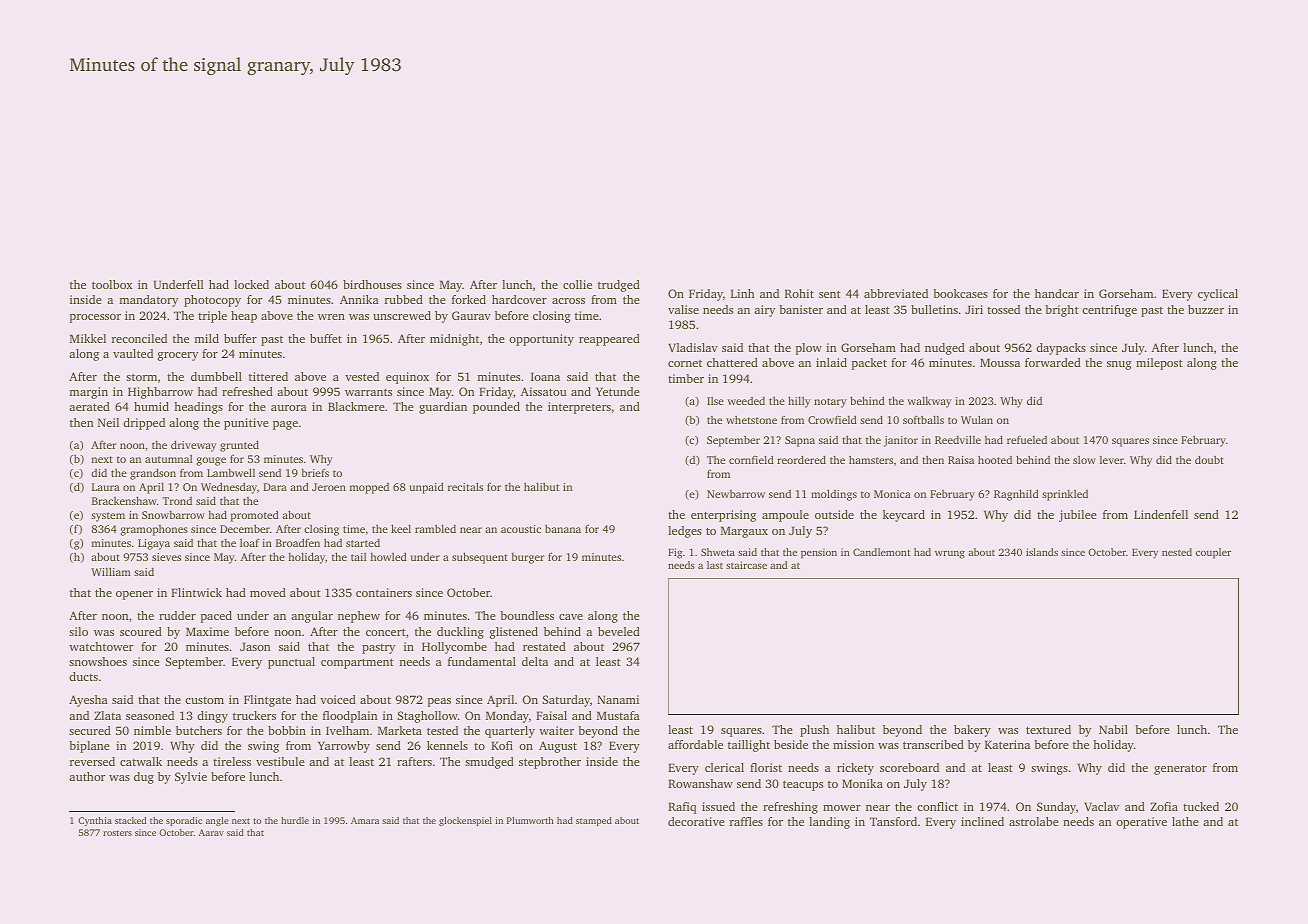  Describe the element at coordinates (95, 318) in the image. I see `processor` at that location.
